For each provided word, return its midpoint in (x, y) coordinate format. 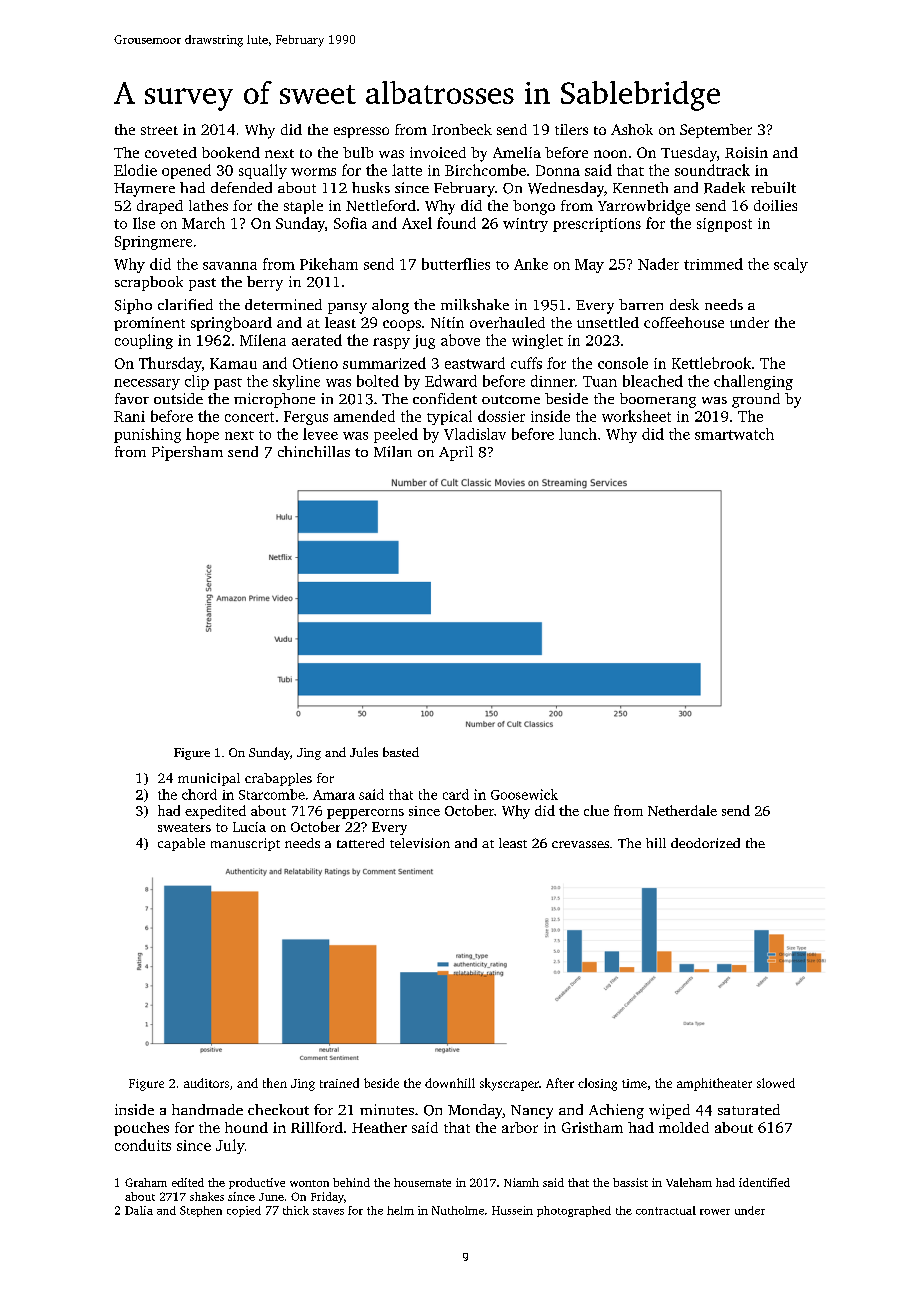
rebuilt (773, 187)
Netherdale (682, 810)
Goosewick (524, 794)
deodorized (705, 843)
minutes (387, 1109)
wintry (525, 225)
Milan (393, 451)
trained (339, 1083)
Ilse (144, 223)
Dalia (139, 1210)
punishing (147, 435)
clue (596, 810)
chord (199, 794)
